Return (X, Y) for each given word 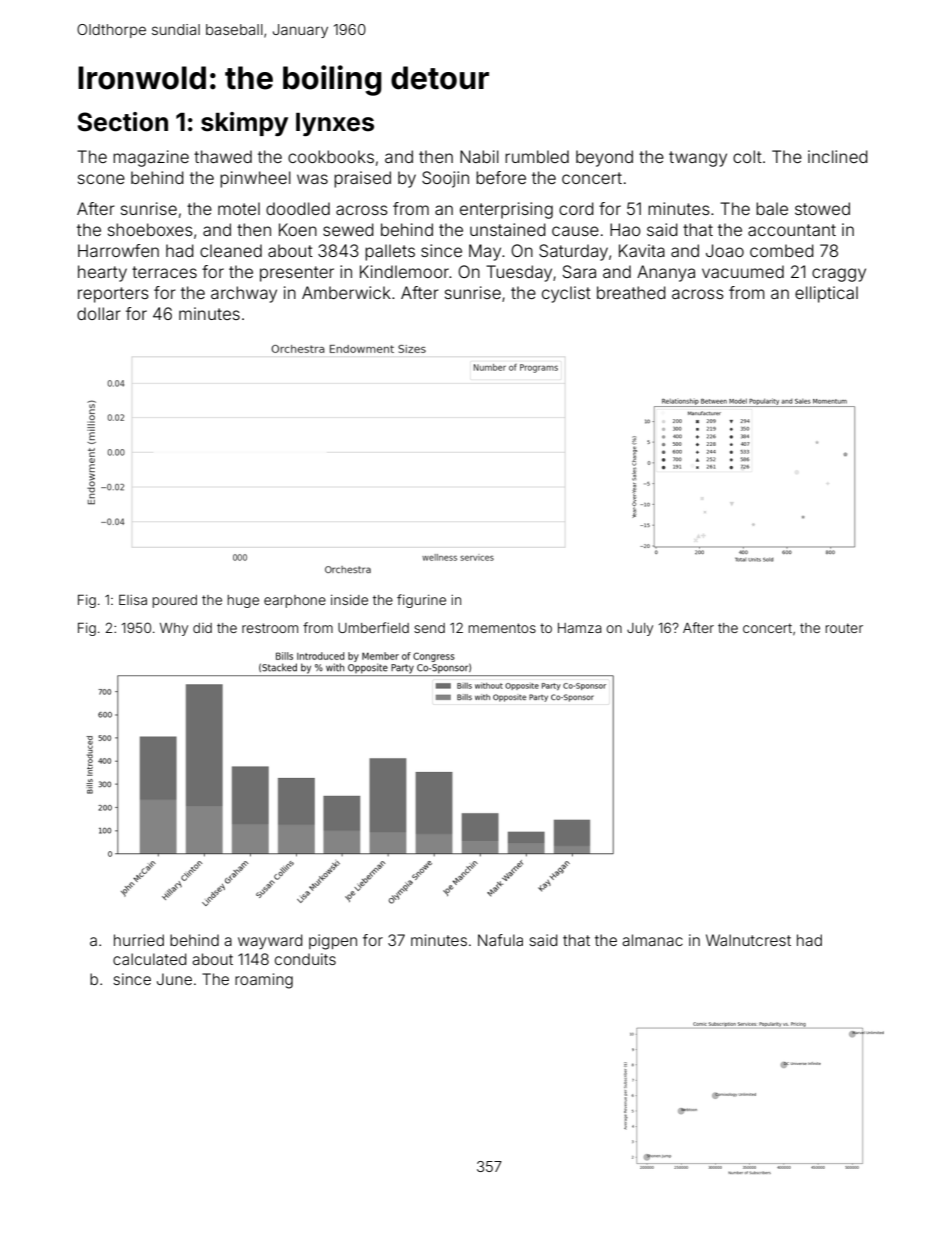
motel (239, 208)
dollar (99, 313)
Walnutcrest (748, 940)
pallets (390, 252)
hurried (139, 940)
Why (174, 629)
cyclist (566, 294)
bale (772, 208)
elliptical (826, 294)
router (844, 628)
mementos (502, 628)
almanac (652, 940)
